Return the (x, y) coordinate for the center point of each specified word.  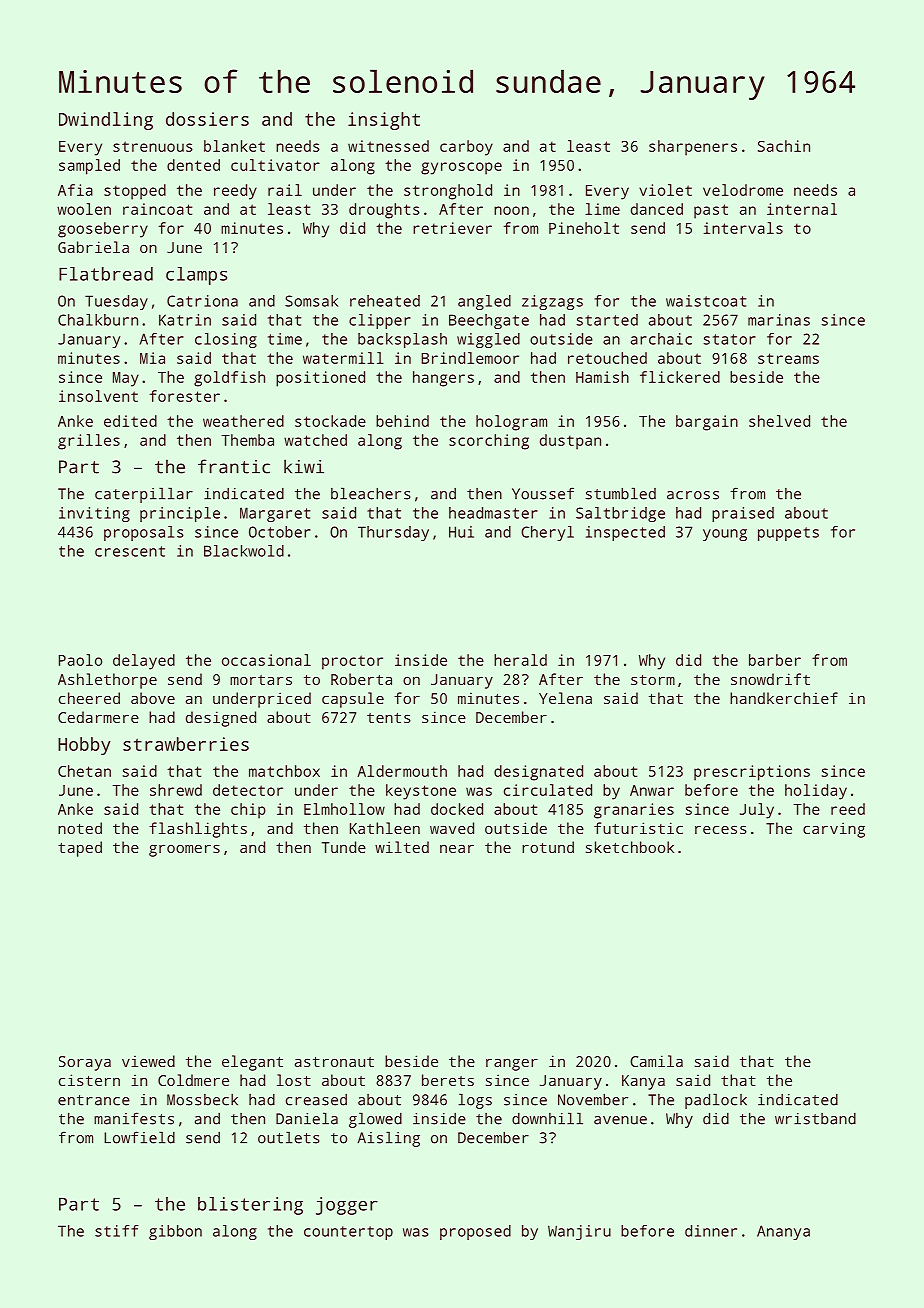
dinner (711, 1231)
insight (384, 121)
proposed (475, 1232)
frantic (234, 466)
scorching (489, 442)
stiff (117, 1231)
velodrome (743, 190)
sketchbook (630, 847)
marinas (779, 320)
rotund (548, 847)
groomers (184, 851)
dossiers (207, 119)
